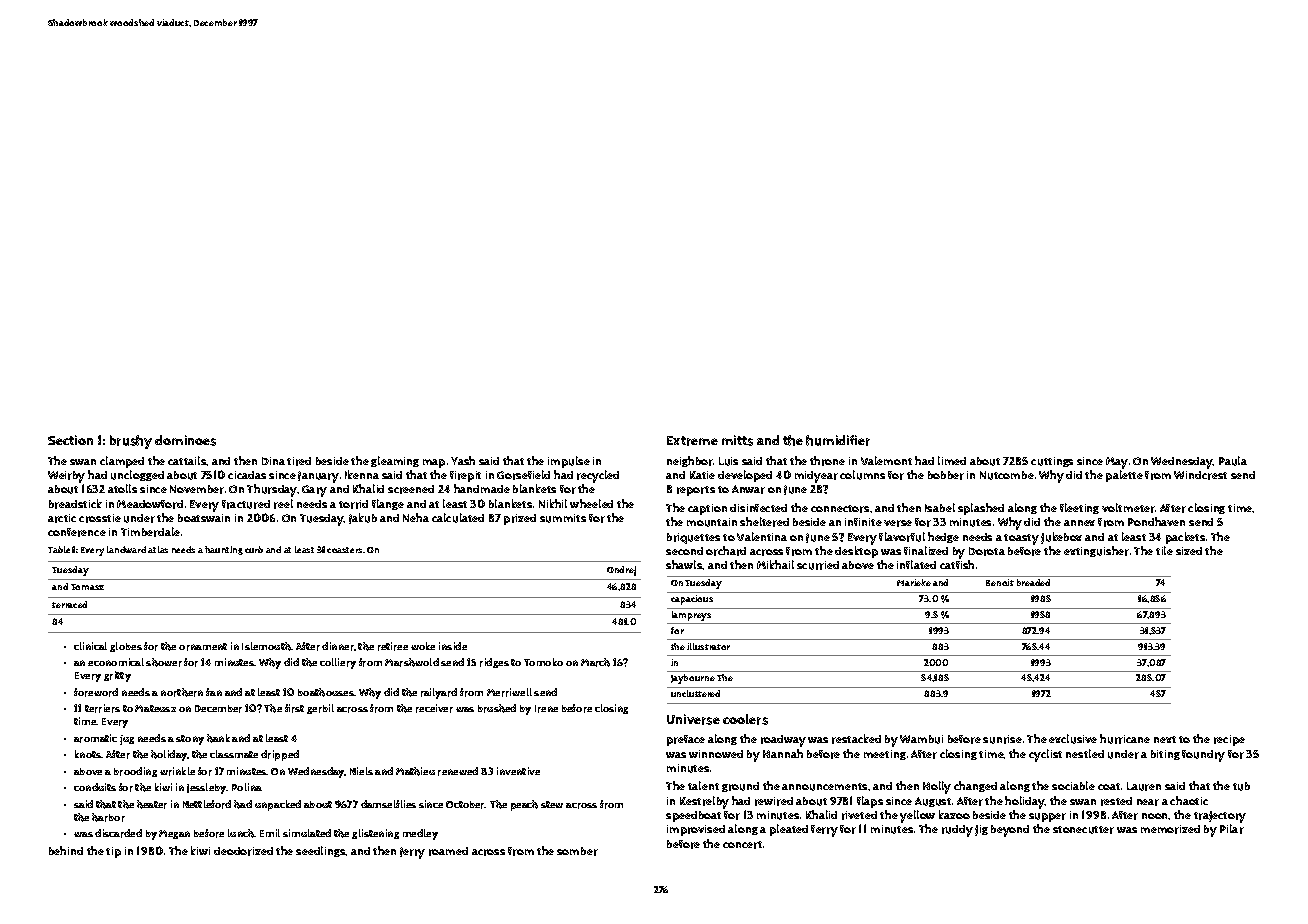 The width and height of the screenshot is (1308, 924). I want to click on breaded, so click(1033, 582).
